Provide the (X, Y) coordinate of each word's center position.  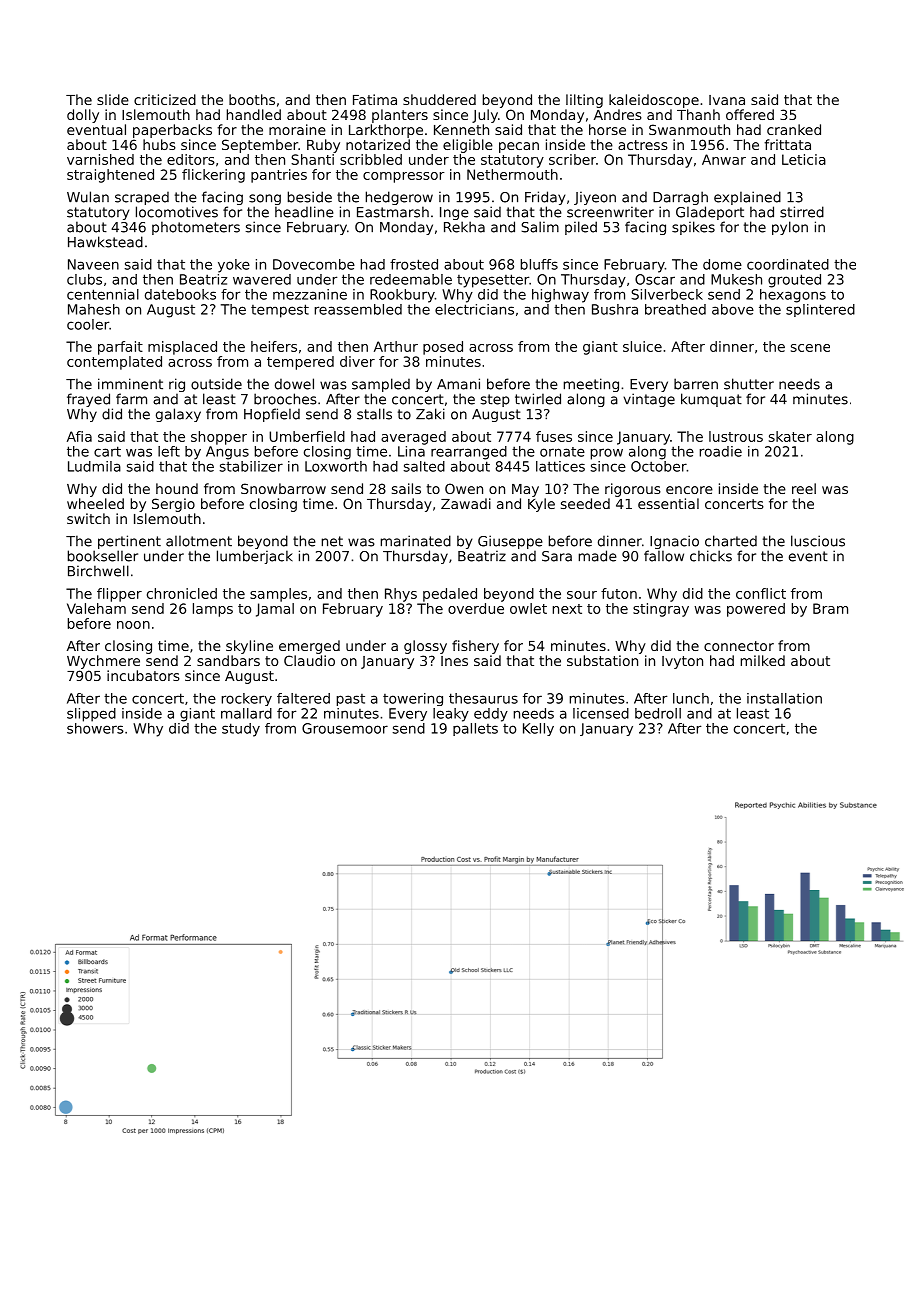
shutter (749, 384)
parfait (120, 348)
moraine (297, 129)
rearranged (469, 453)
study (241, 730)
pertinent (129, 542)
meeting (591, 385)
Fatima (375, 99)
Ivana (727, 100)
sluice (642, 346)
